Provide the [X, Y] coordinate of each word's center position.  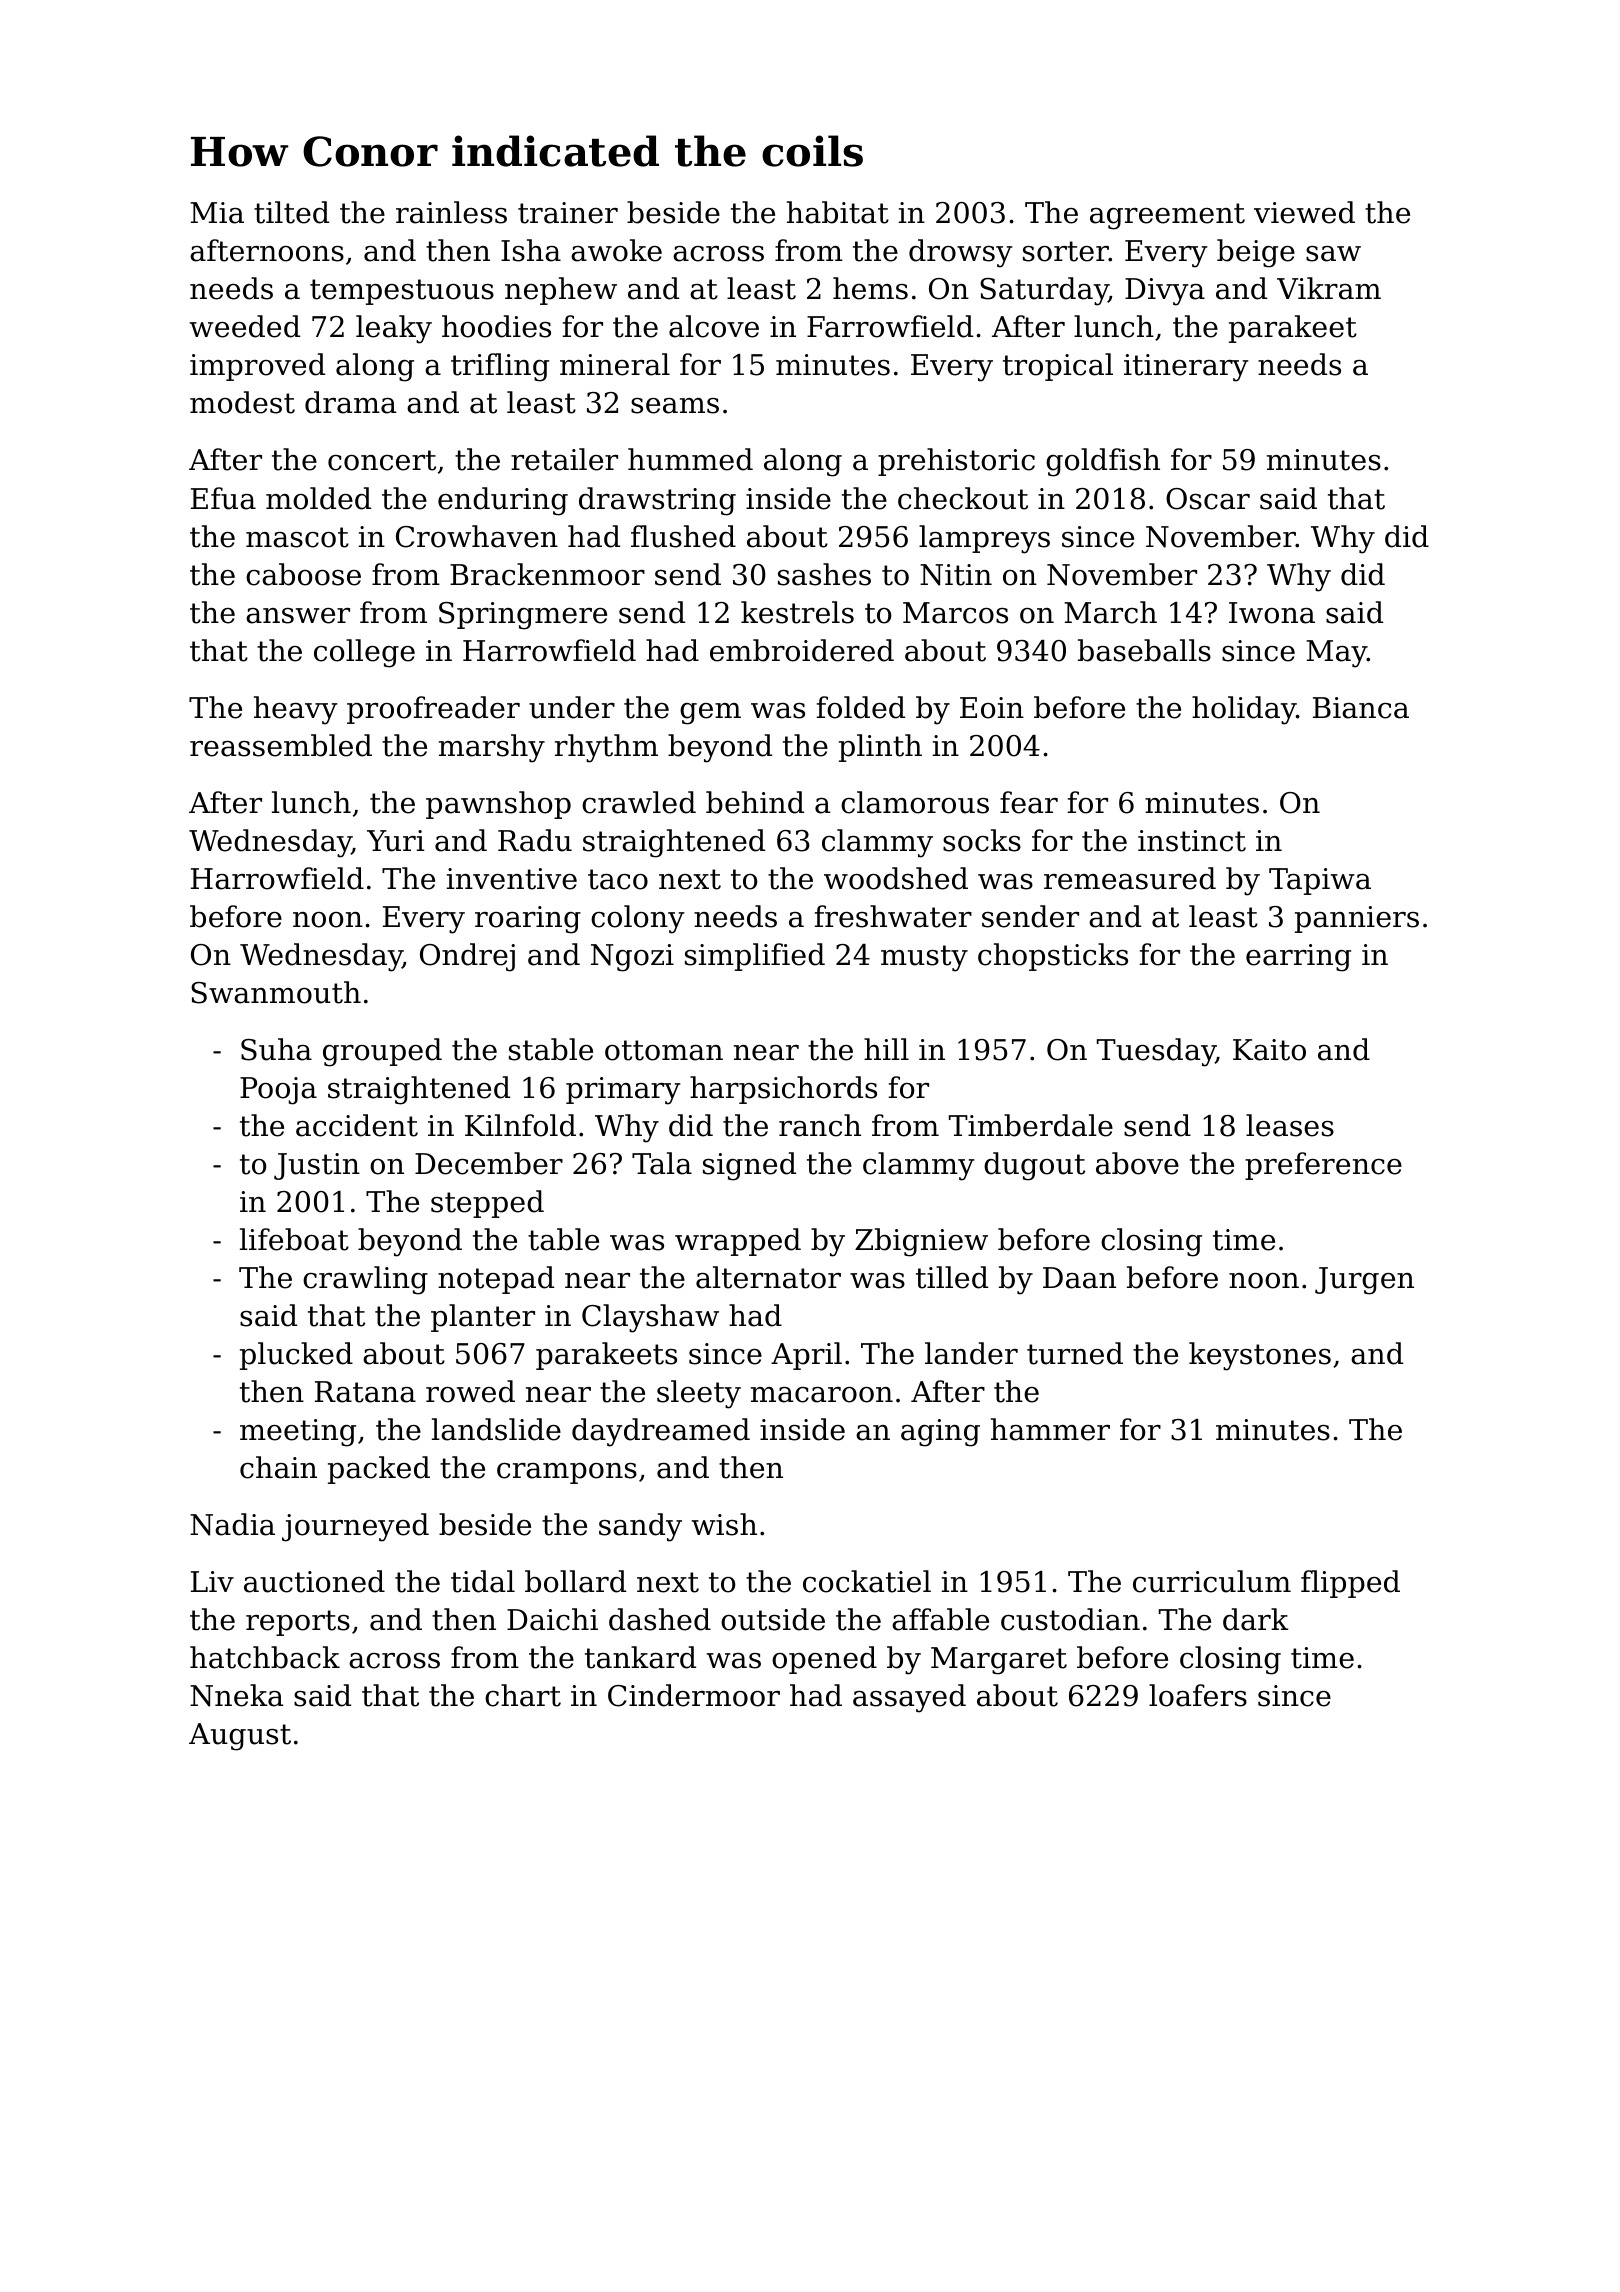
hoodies [496, 326]
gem [710, 714]
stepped [487, 1204]
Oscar [1208, 499]
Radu [535, 840]
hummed [690, 459]
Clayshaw [650, 1318]
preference [1323, 1166]
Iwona [1272, 613]
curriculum [1212, 1581]
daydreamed [661, 1432]
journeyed [355, 1527]
